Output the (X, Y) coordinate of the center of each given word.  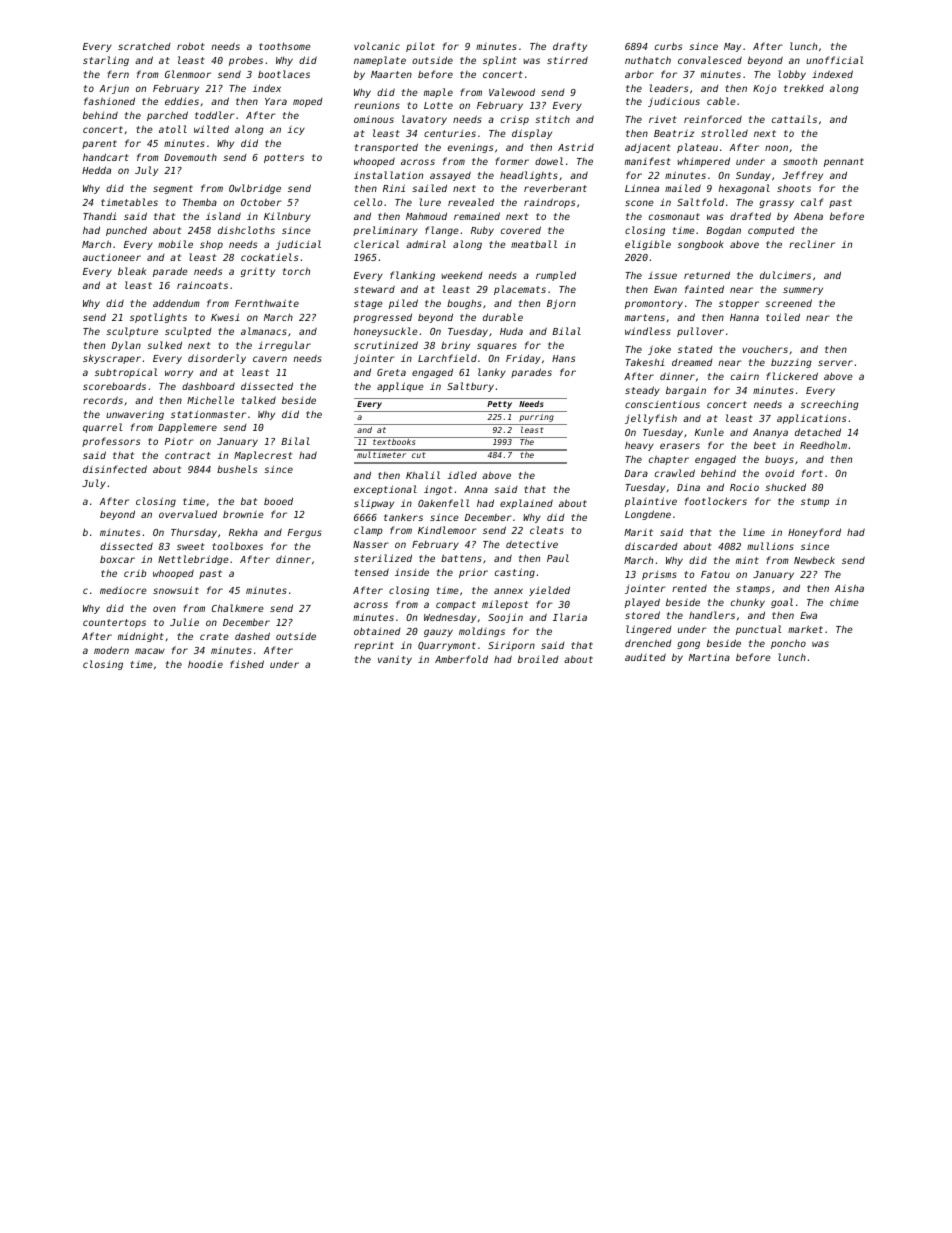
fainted (704, 289)
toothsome (285, 46)
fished (247, 664)
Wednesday (450, 618)
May (732, 47)
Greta (391, 372)
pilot (420, 47)
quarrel (102, 428)
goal (782, 603)
